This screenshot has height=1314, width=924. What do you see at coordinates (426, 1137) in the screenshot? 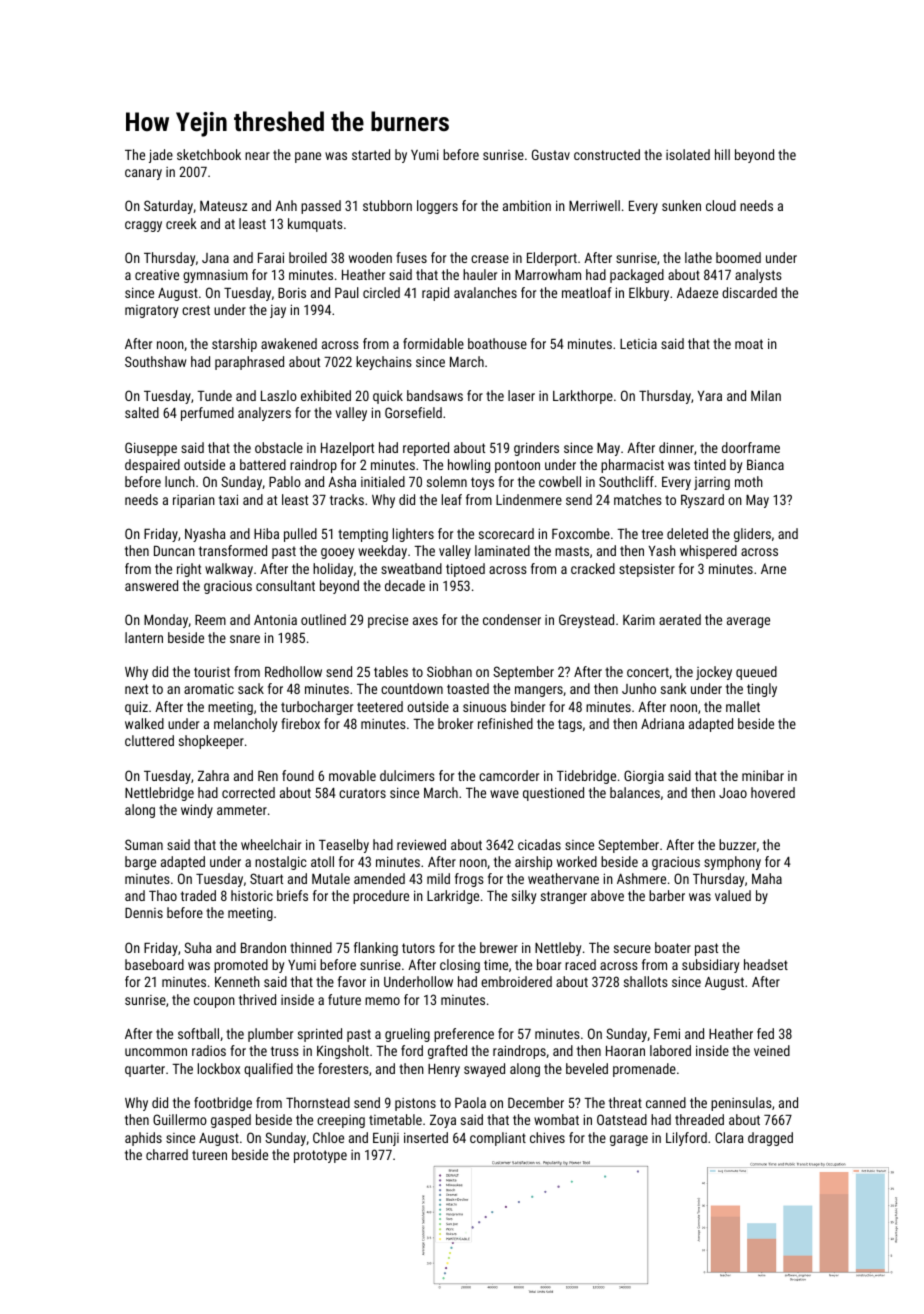
I see `inserted` at bounding box center [426, 1137].
